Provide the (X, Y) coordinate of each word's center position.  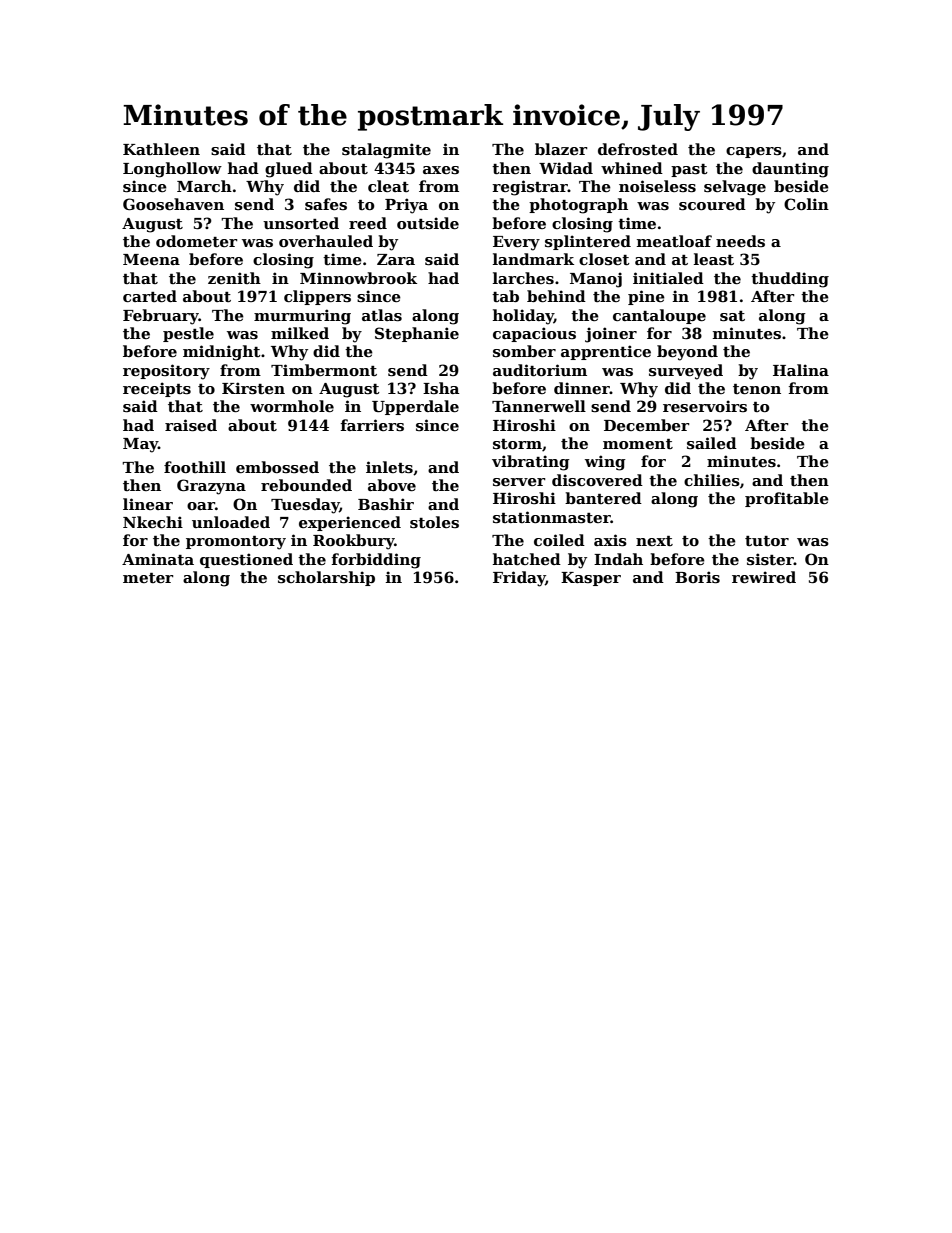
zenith (234, 278)
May (140, 445)
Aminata (158, 559)
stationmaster (552, 517)
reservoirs (705, 406)
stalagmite (386, 151)
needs (740, 241)
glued (289, 170)
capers (754, 152)
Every (516, 243)
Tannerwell (539, 406)
